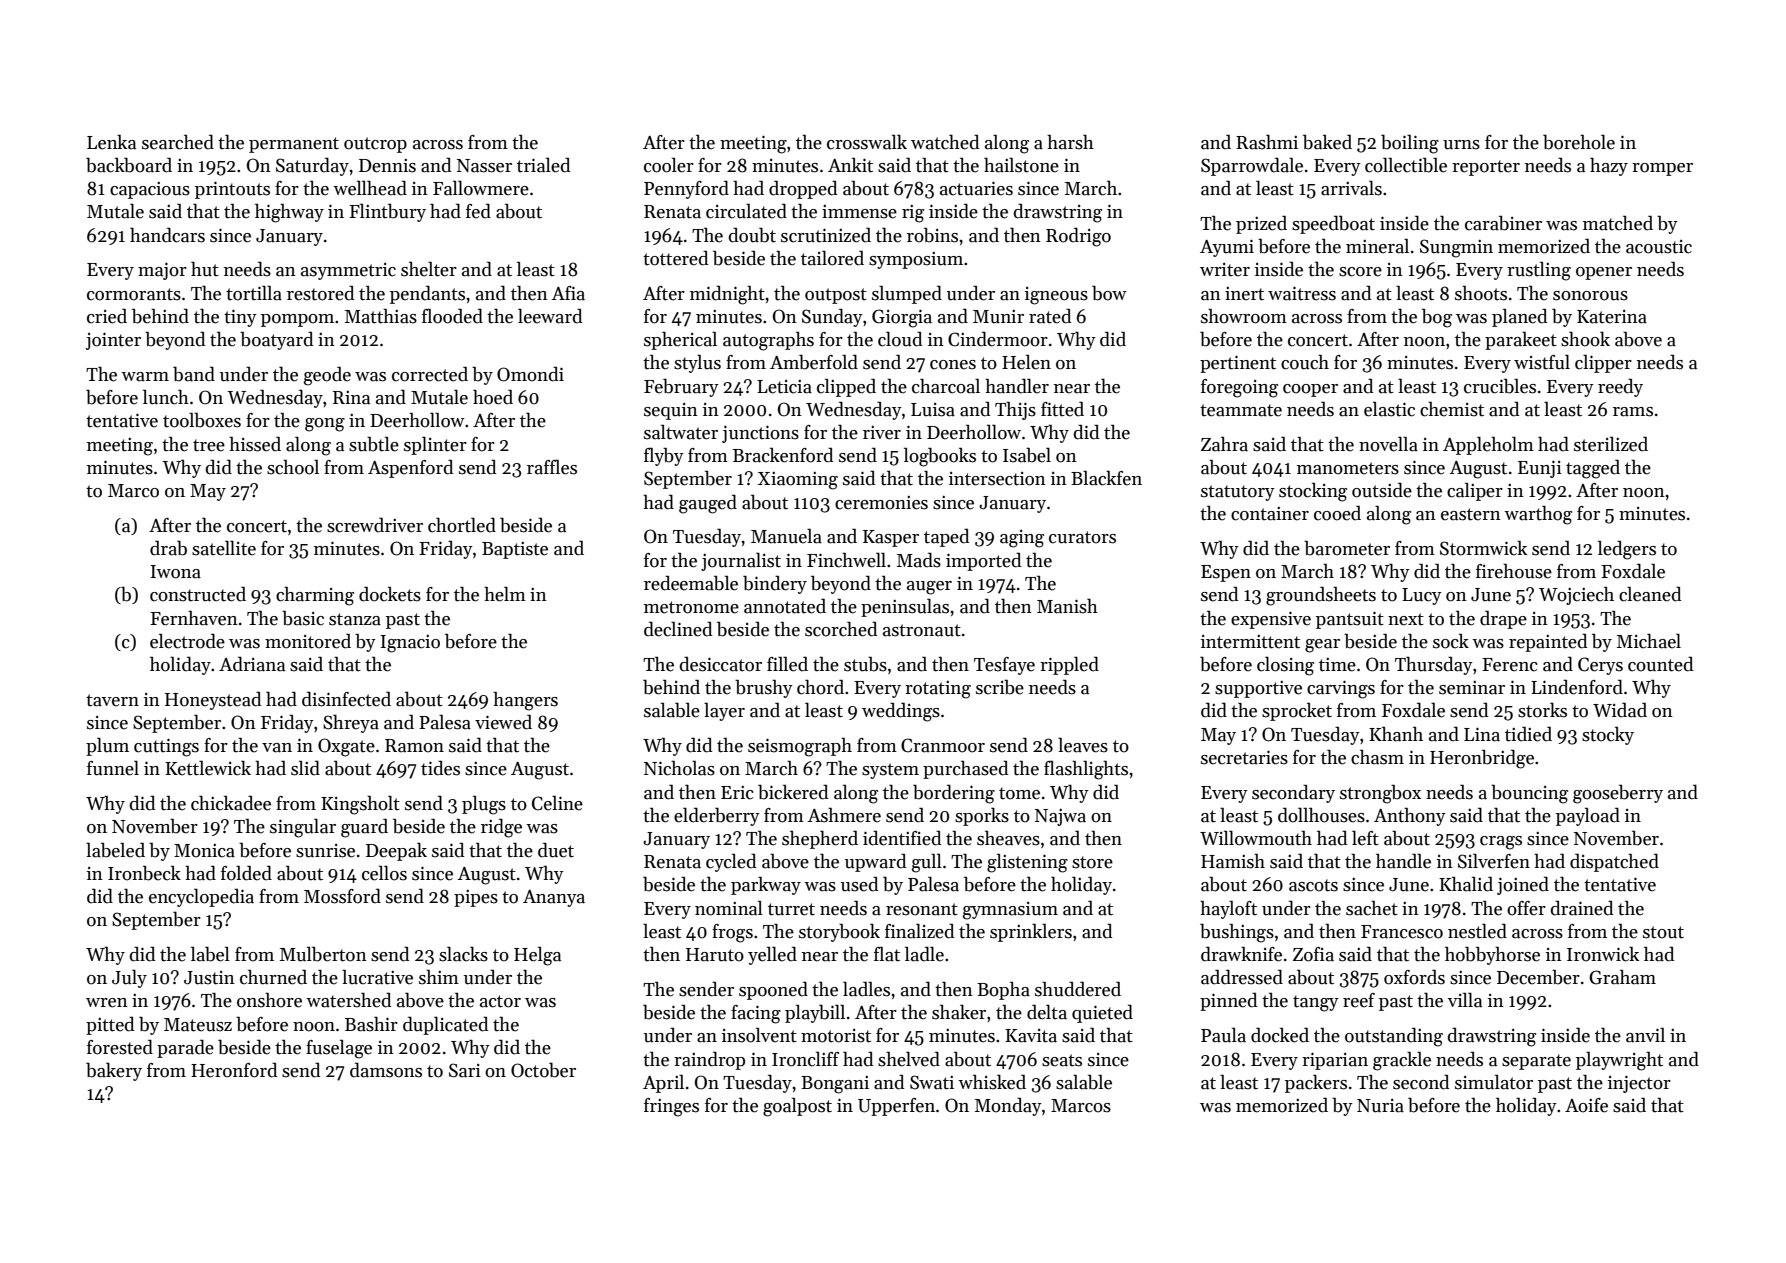  Describe the element at coordinates (209, 445) in the screenshot. I see `tree` at that location.
